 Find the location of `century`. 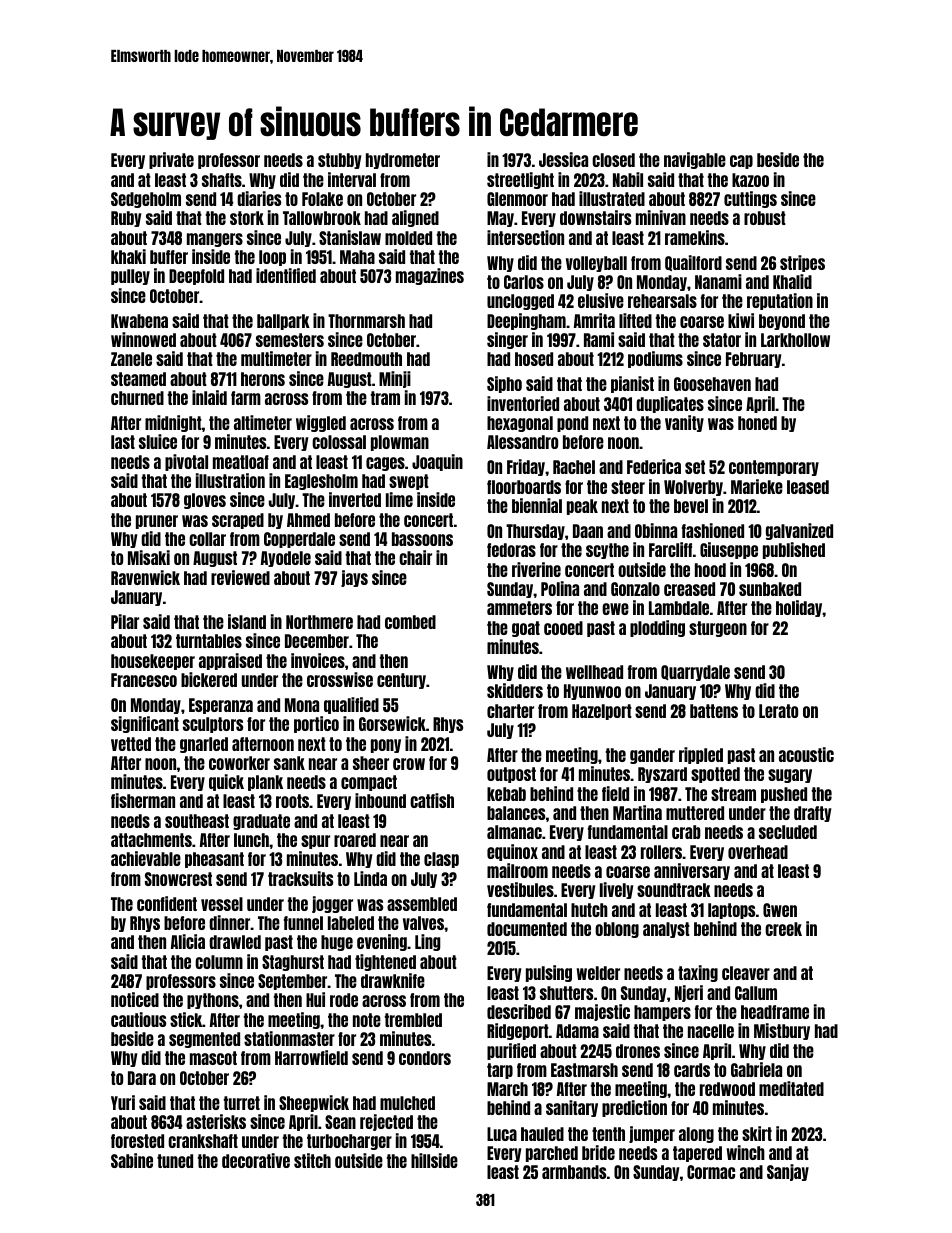

century is located at coordinates (401, 681).
